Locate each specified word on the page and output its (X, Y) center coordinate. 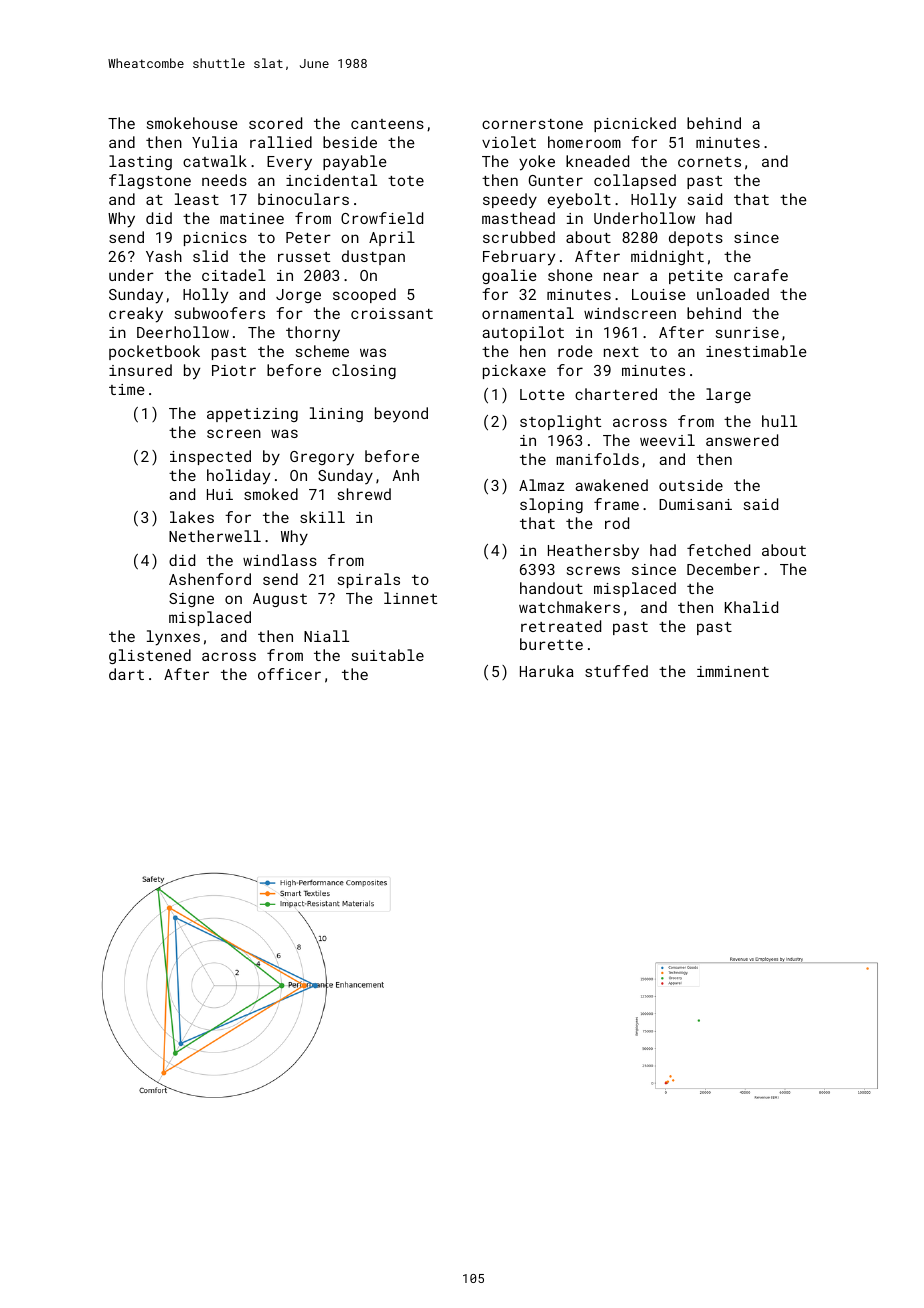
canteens (387, 124)
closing (364, 371)
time (127, 389)
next (621, 352)
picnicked (635, 124)
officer (289, 674)
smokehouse (192, 123)
